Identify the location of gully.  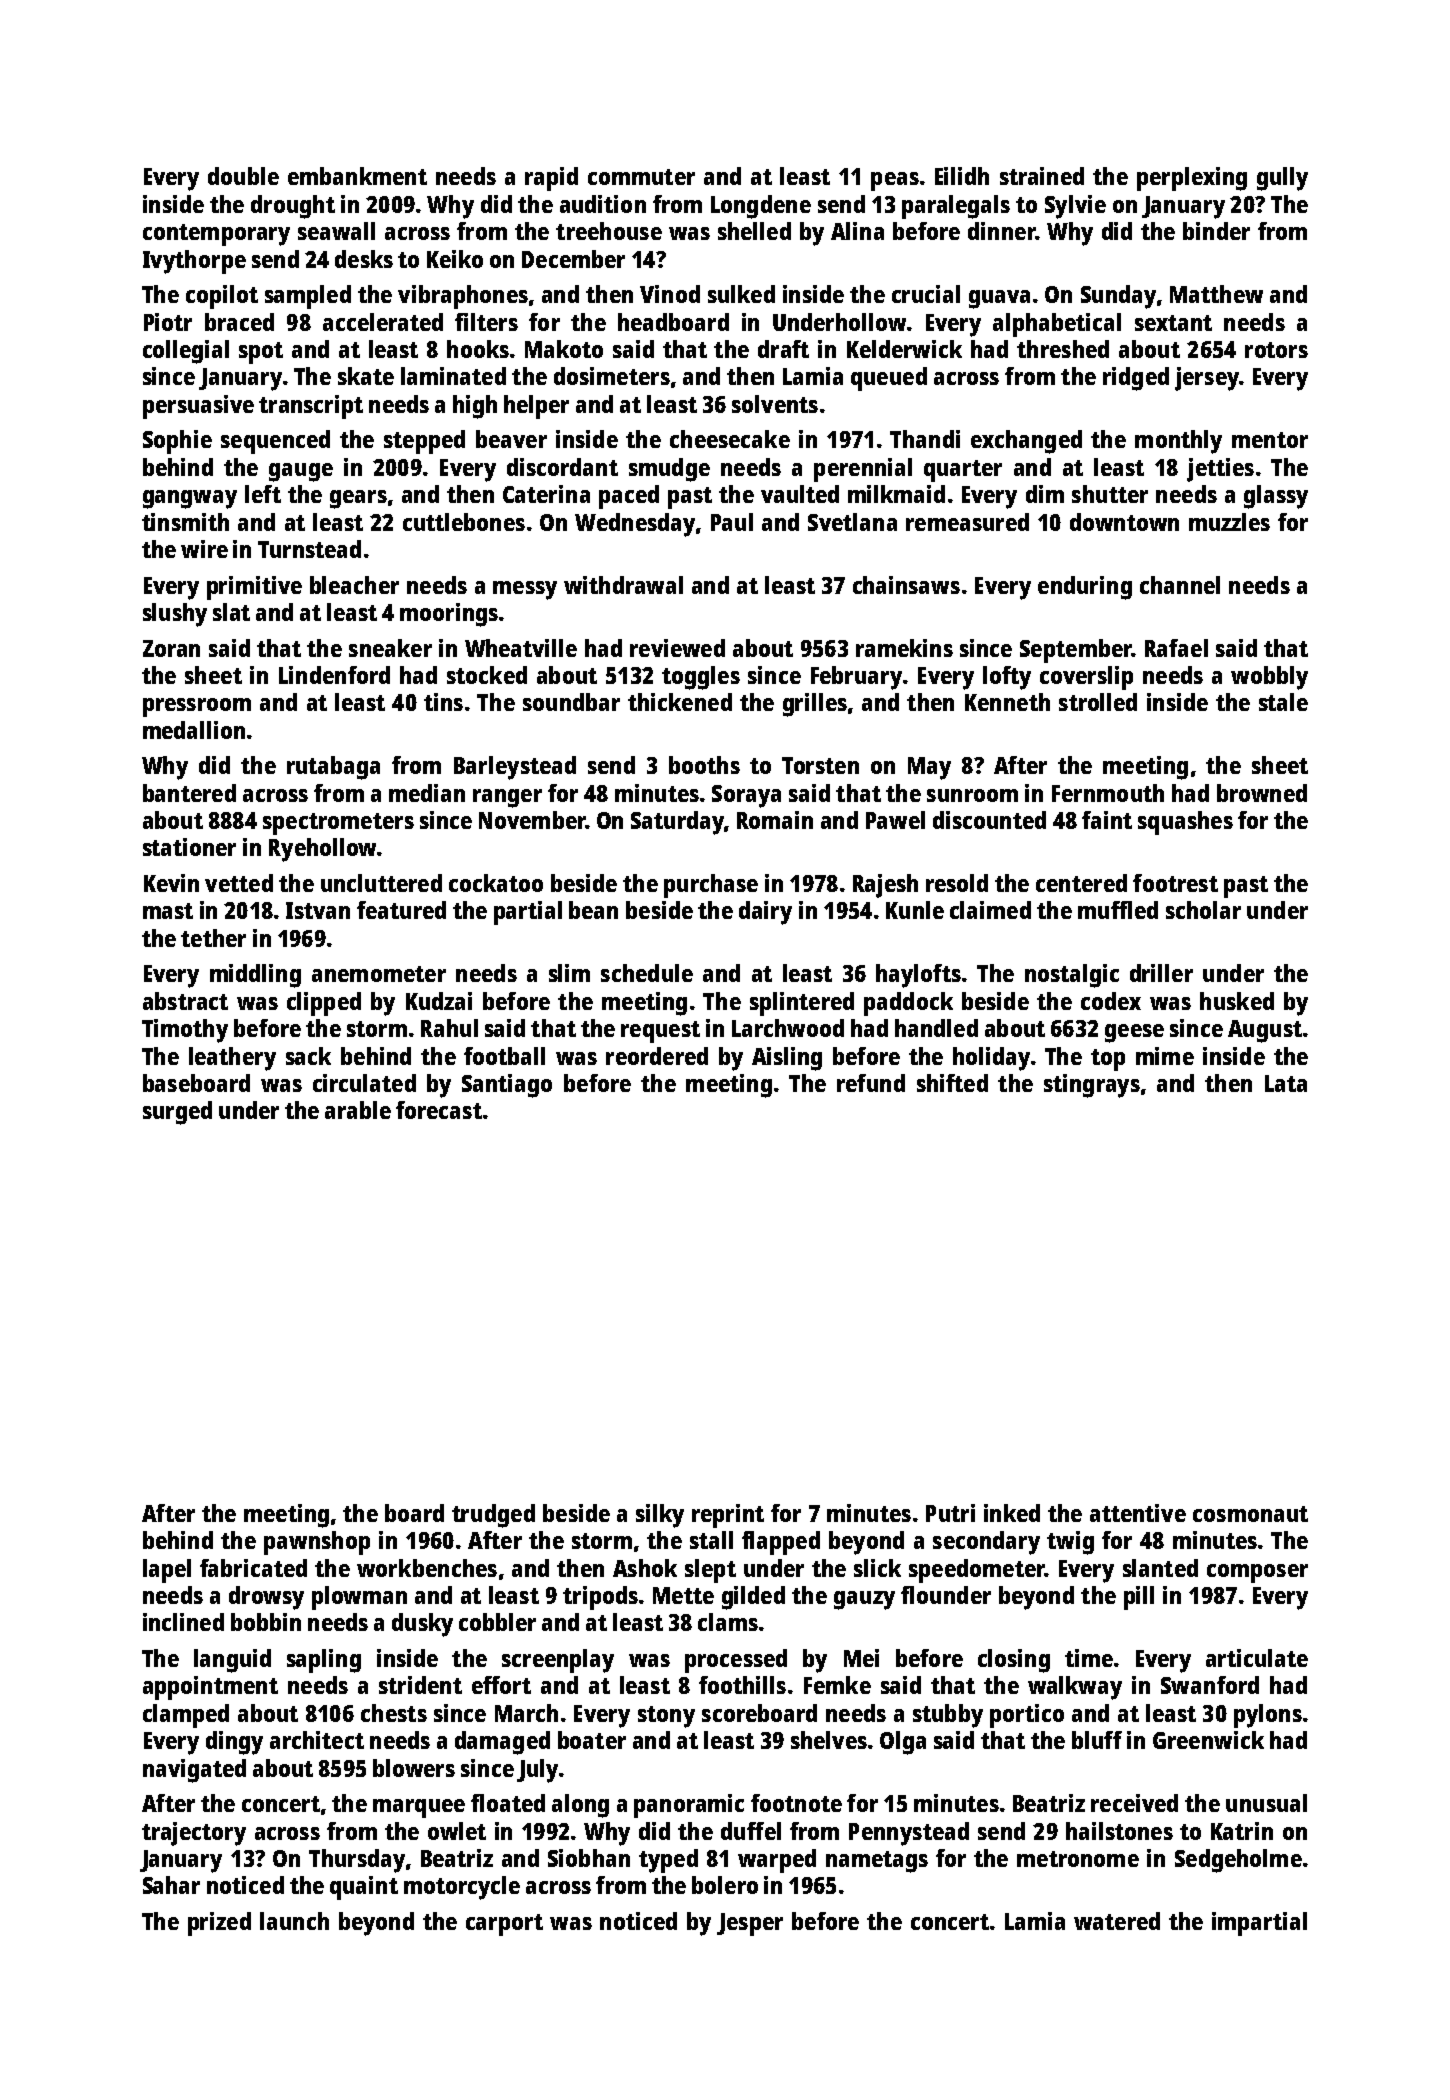
(1282, 179).
